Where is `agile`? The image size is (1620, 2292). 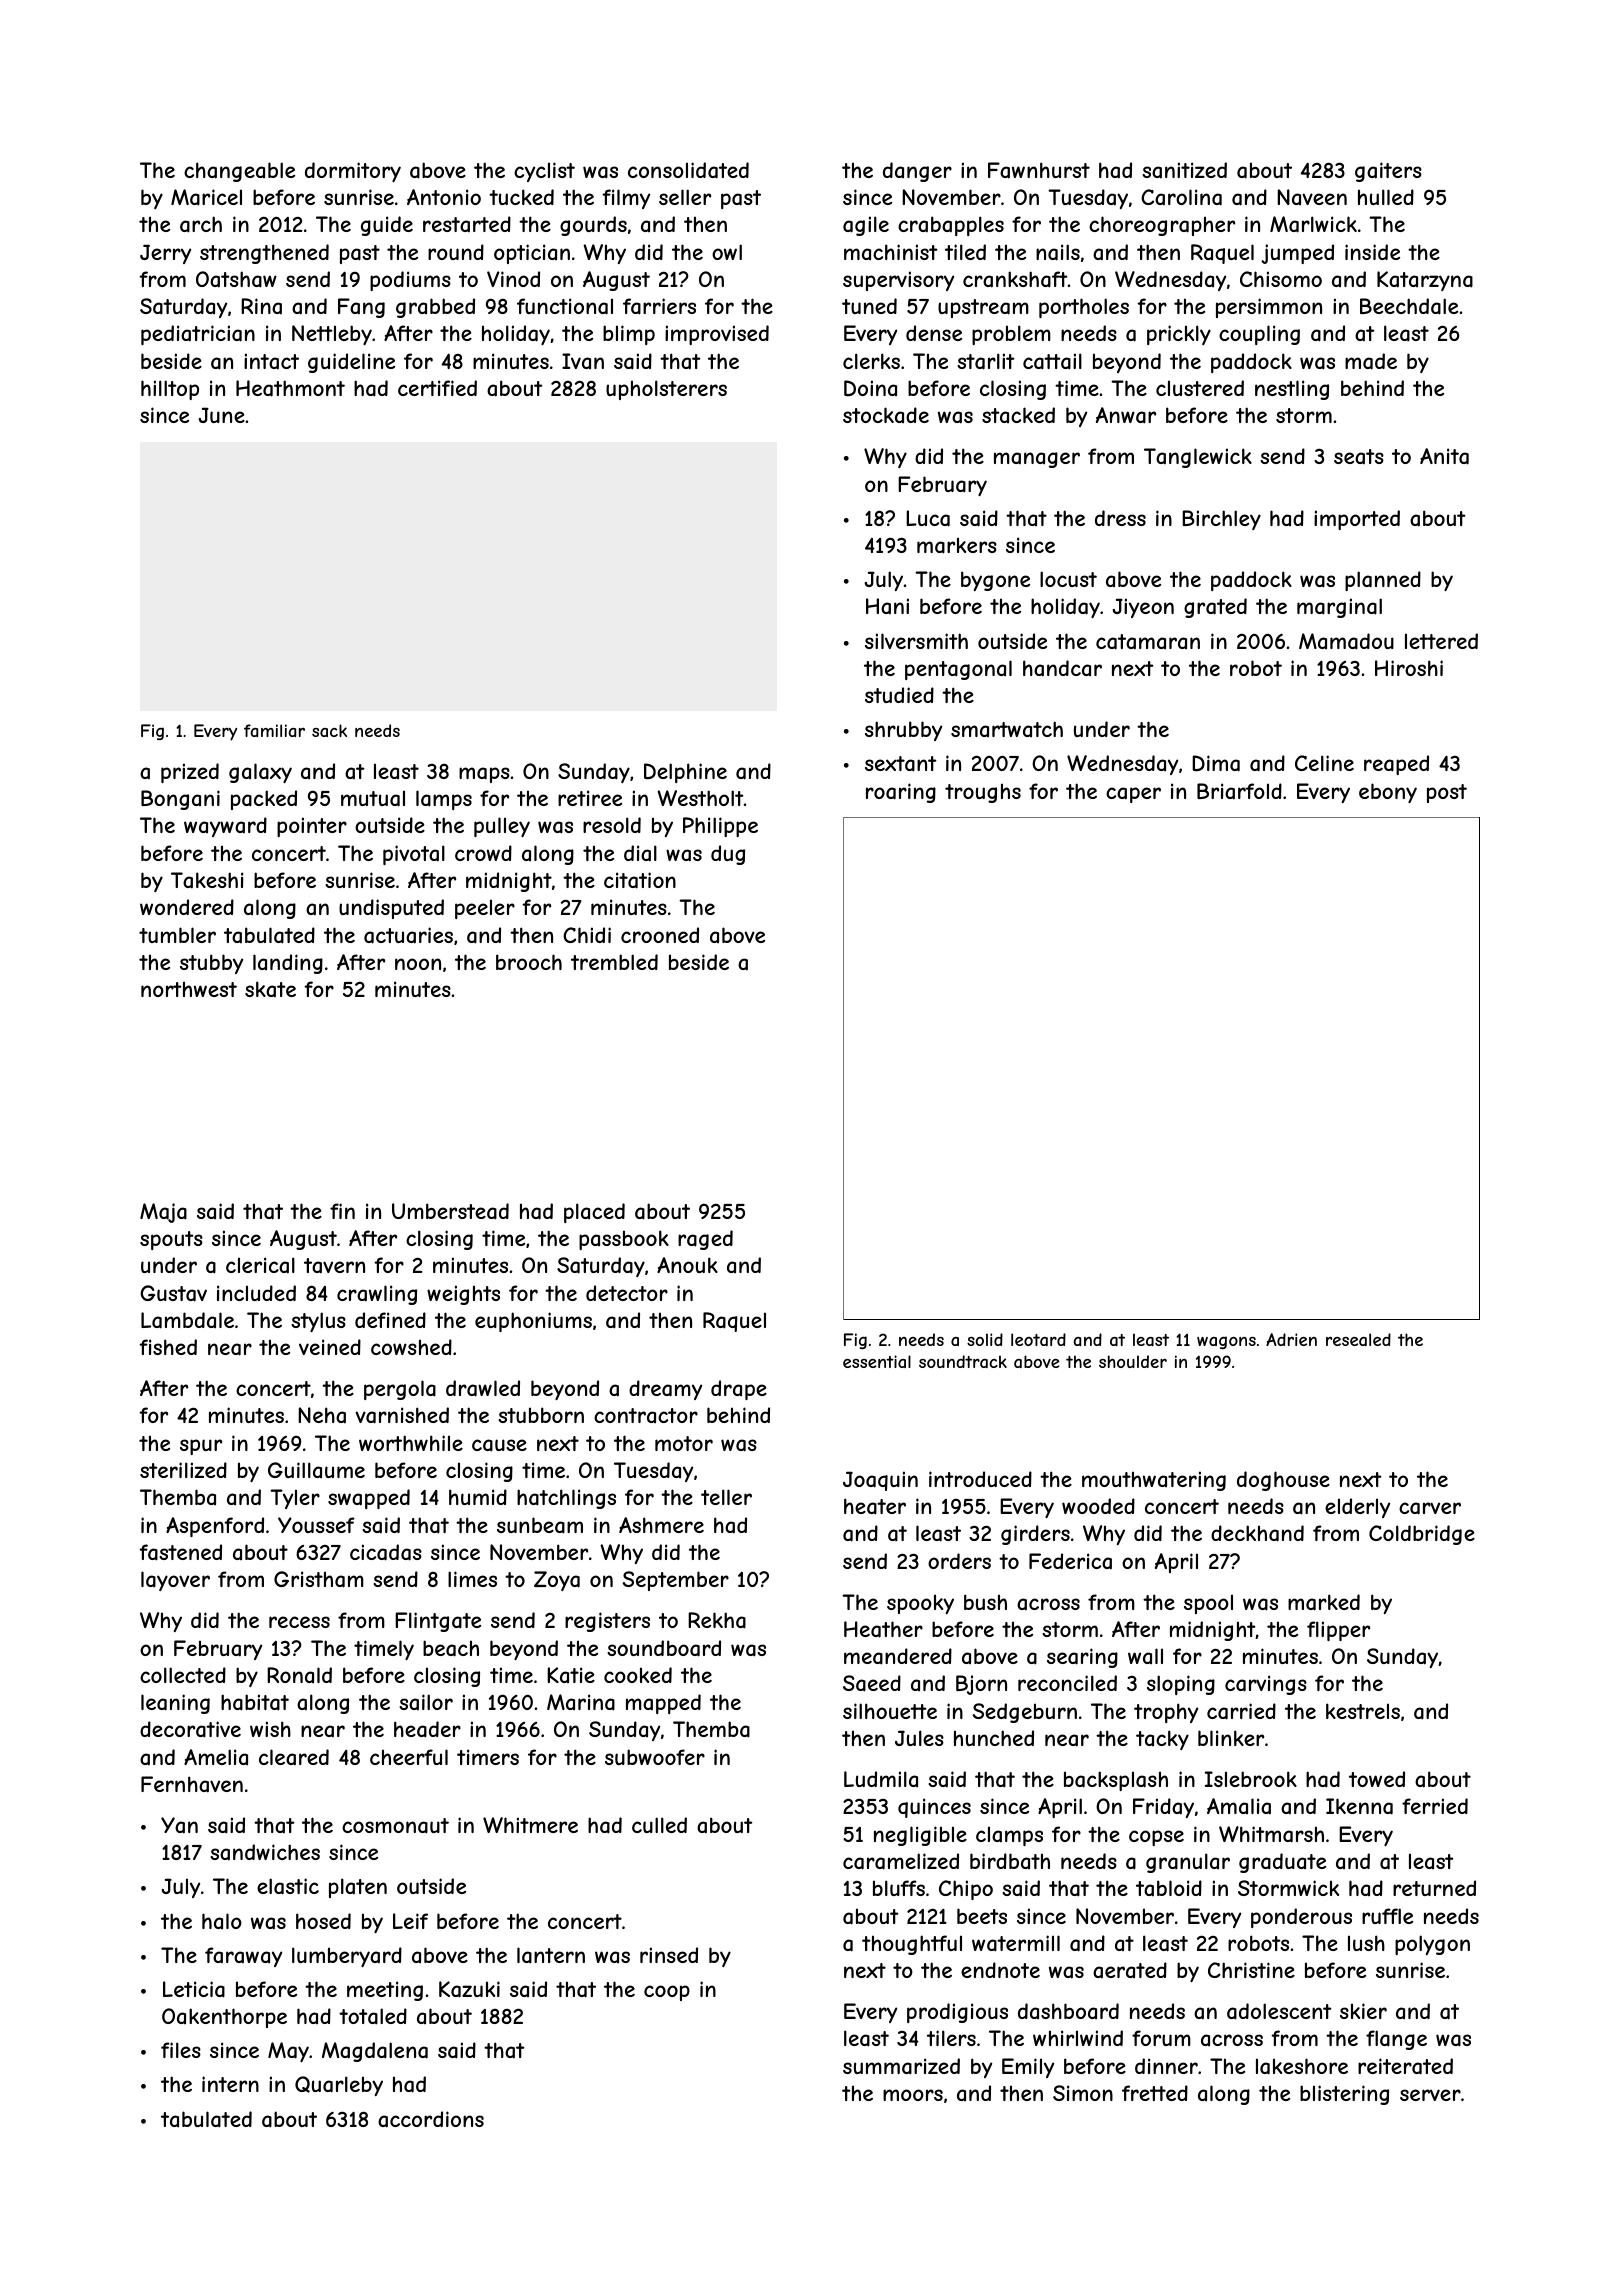
agile is located at coordinates (866, 226).
